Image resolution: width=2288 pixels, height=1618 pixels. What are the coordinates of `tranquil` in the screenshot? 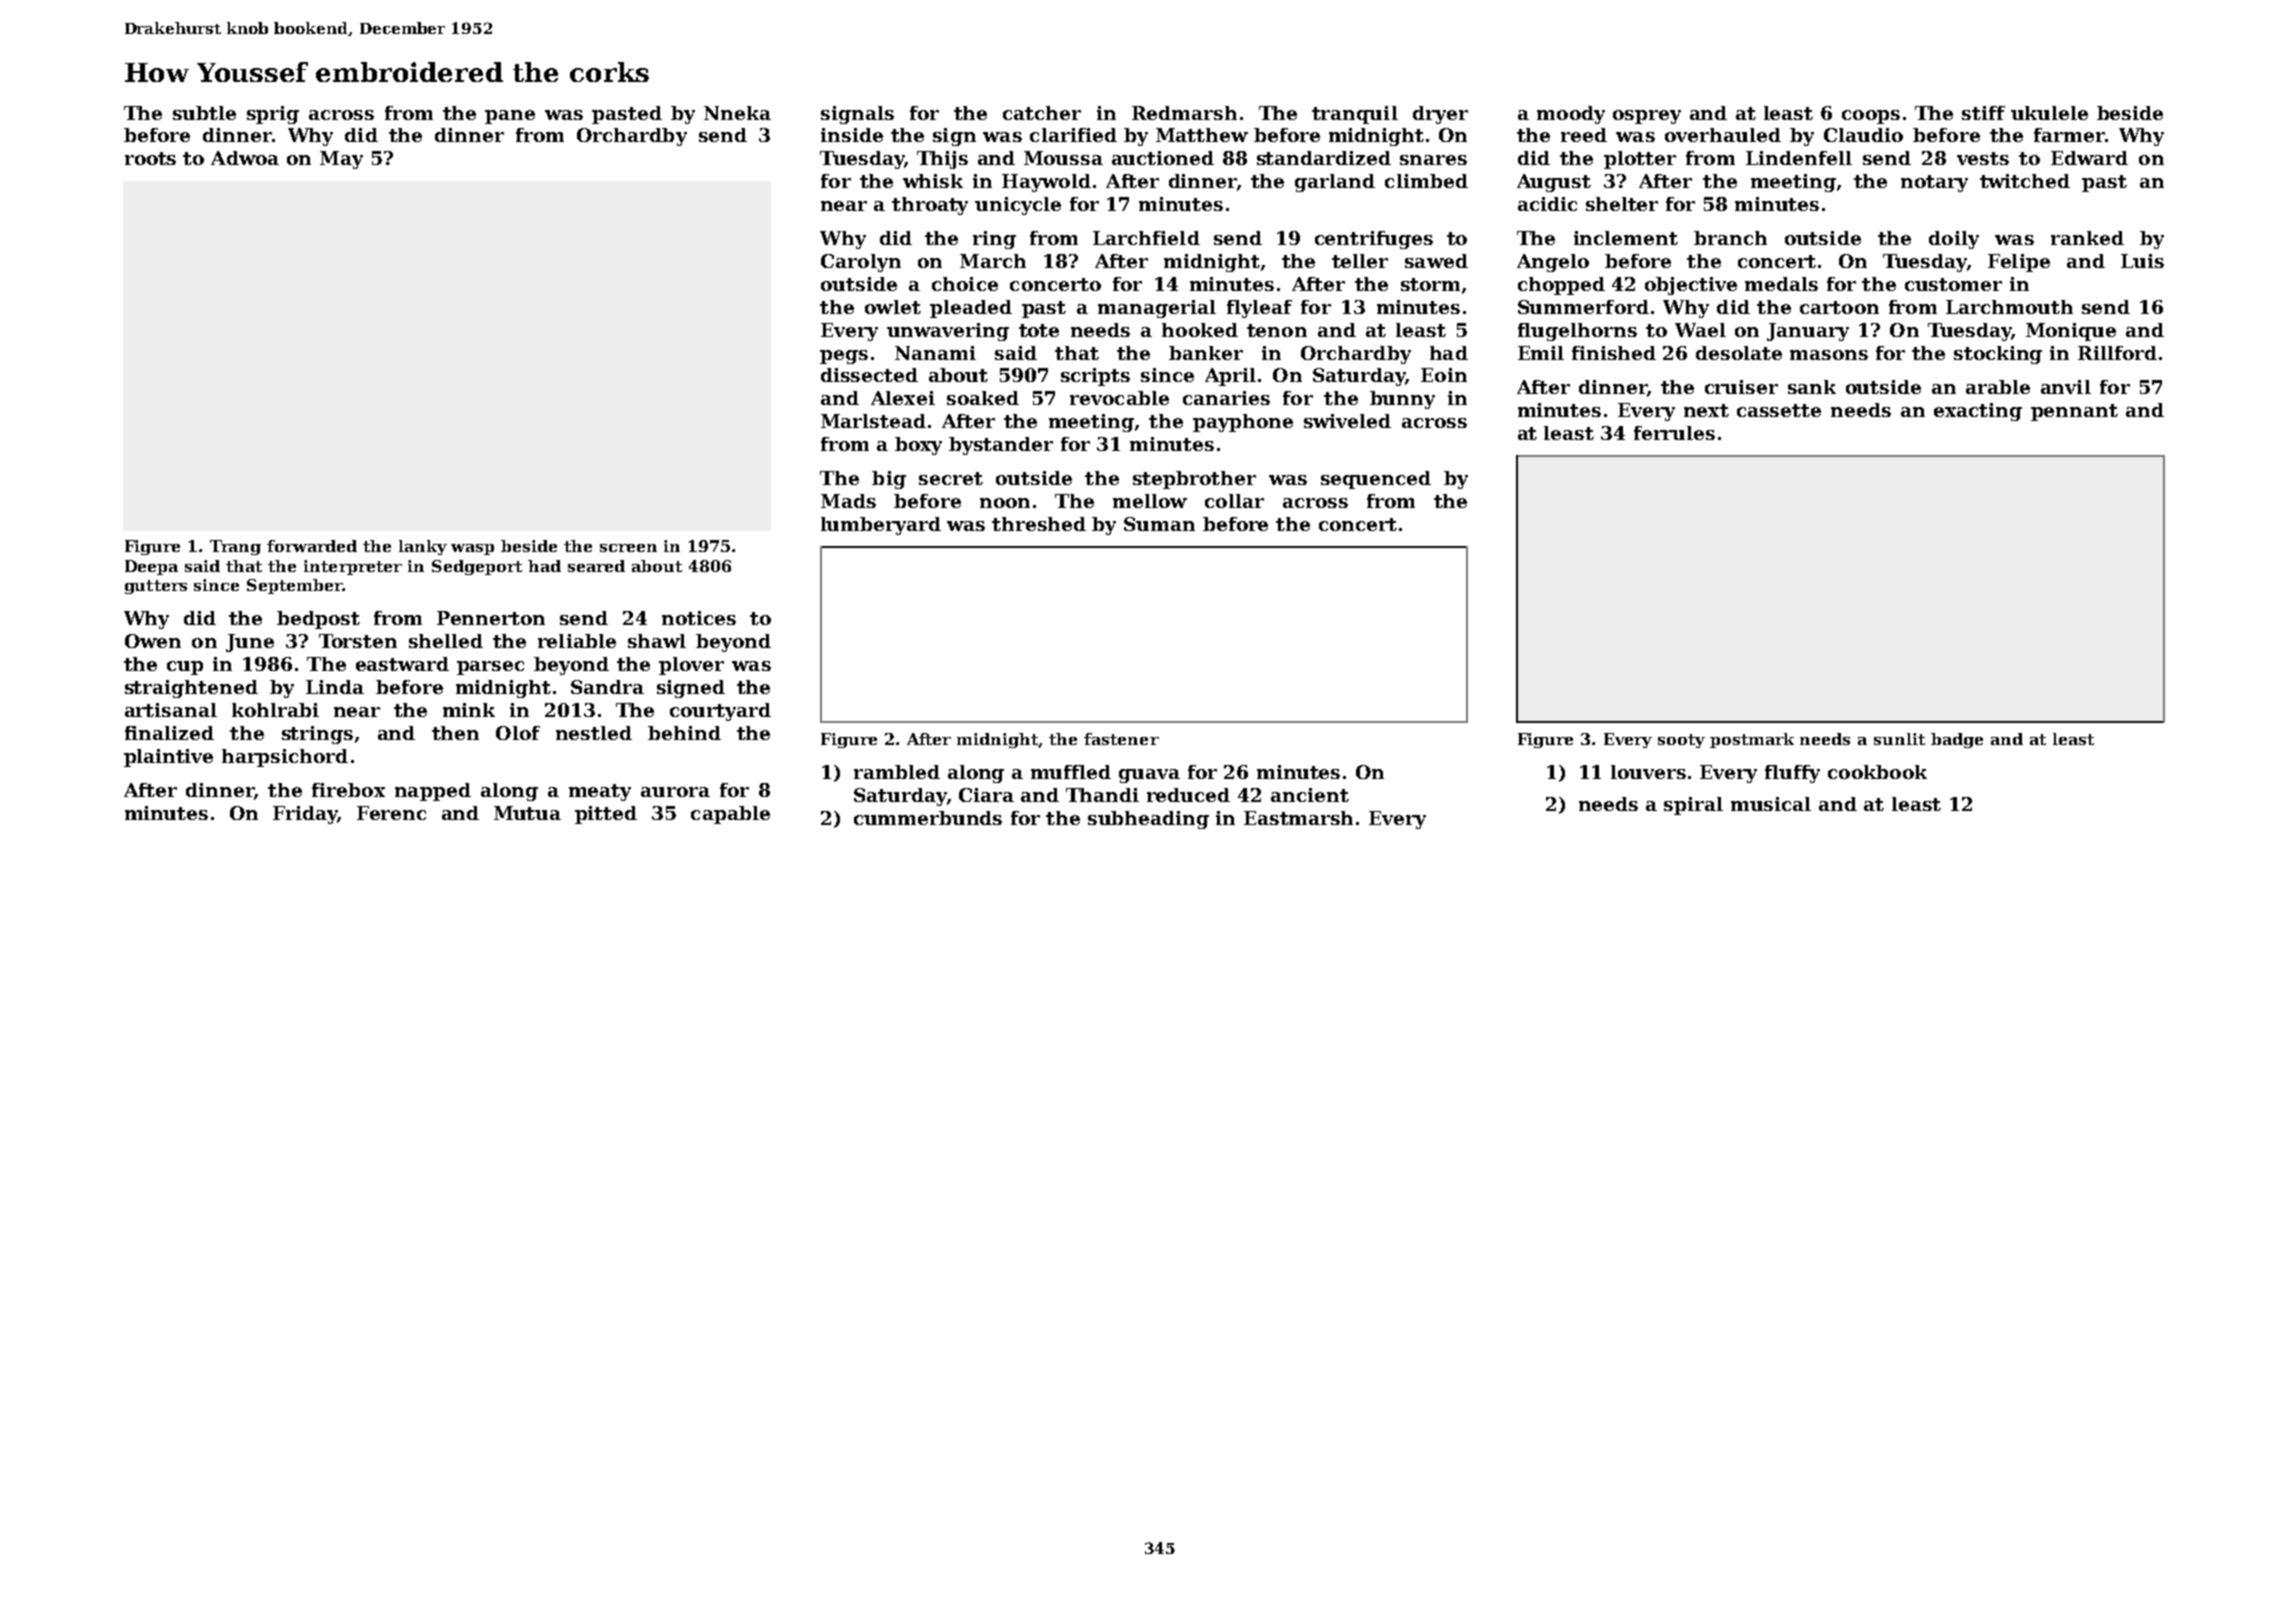 It's located at (1355, 115).
